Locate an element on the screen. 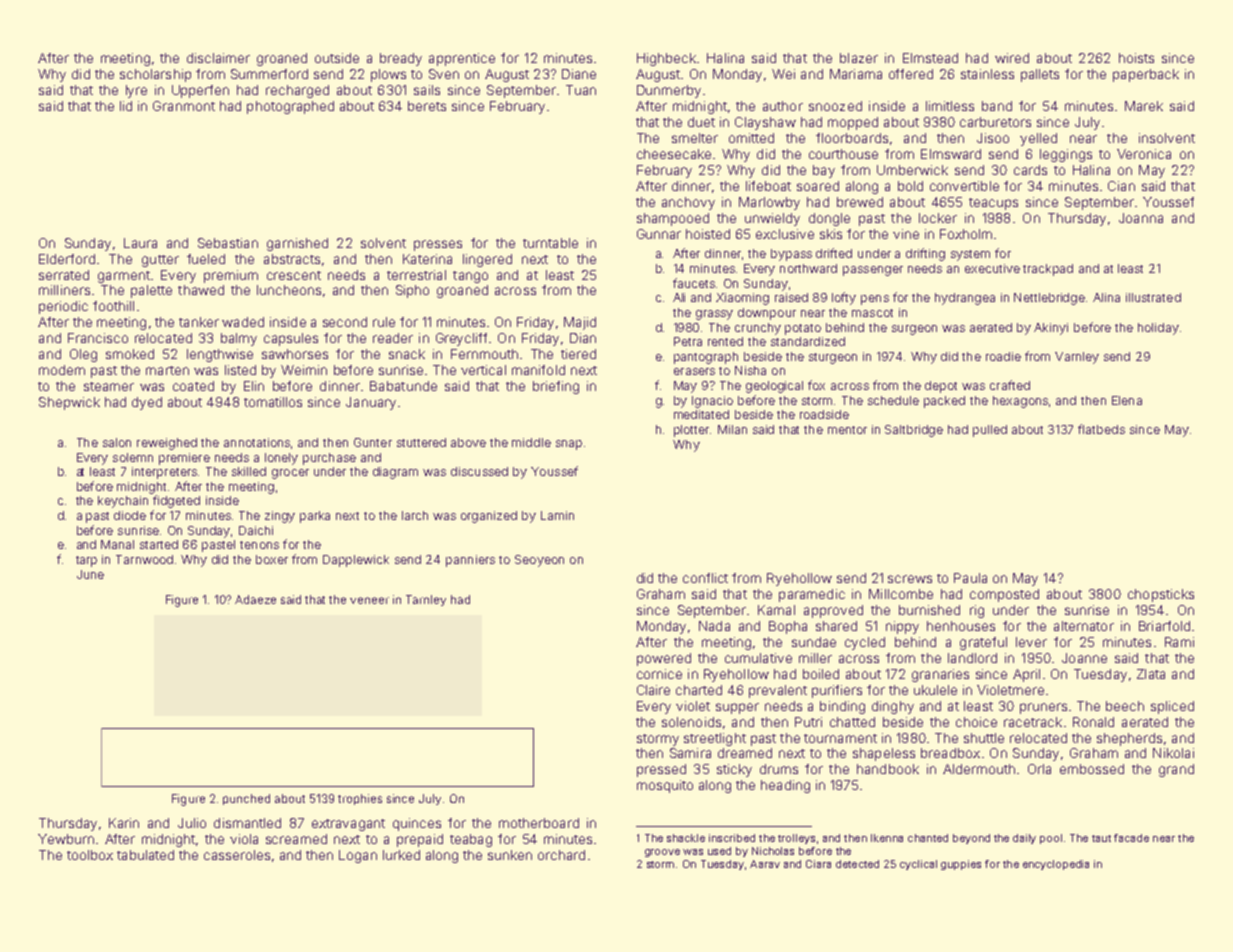 This screenshot has width=1233, height=952. brewed is located at coordinates (860, 202).
